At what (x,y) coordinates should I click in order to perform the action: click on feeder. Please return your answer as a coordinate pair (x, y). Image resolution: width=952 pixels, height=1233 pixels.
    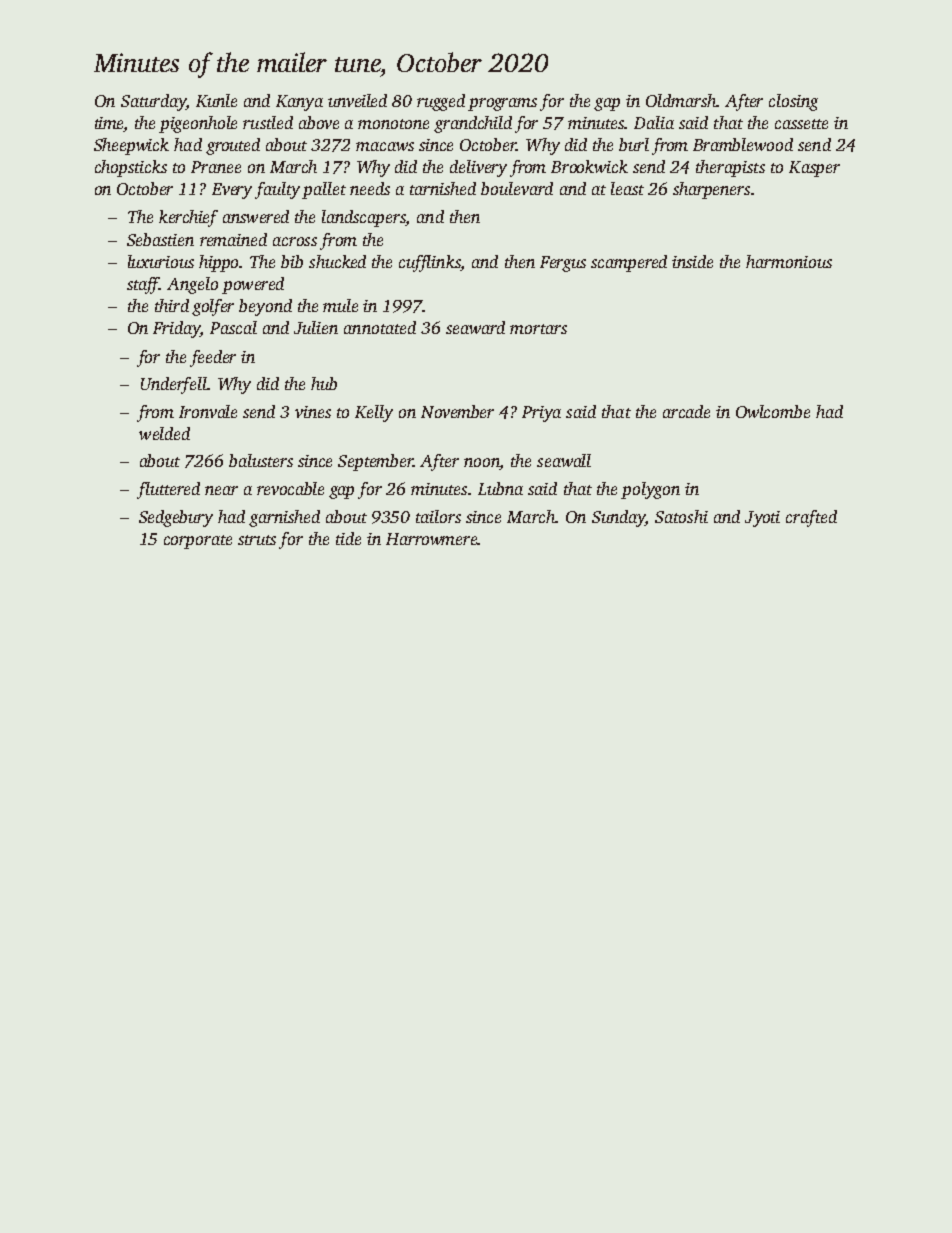
    Looking at the image, I should click on (213, 358).
